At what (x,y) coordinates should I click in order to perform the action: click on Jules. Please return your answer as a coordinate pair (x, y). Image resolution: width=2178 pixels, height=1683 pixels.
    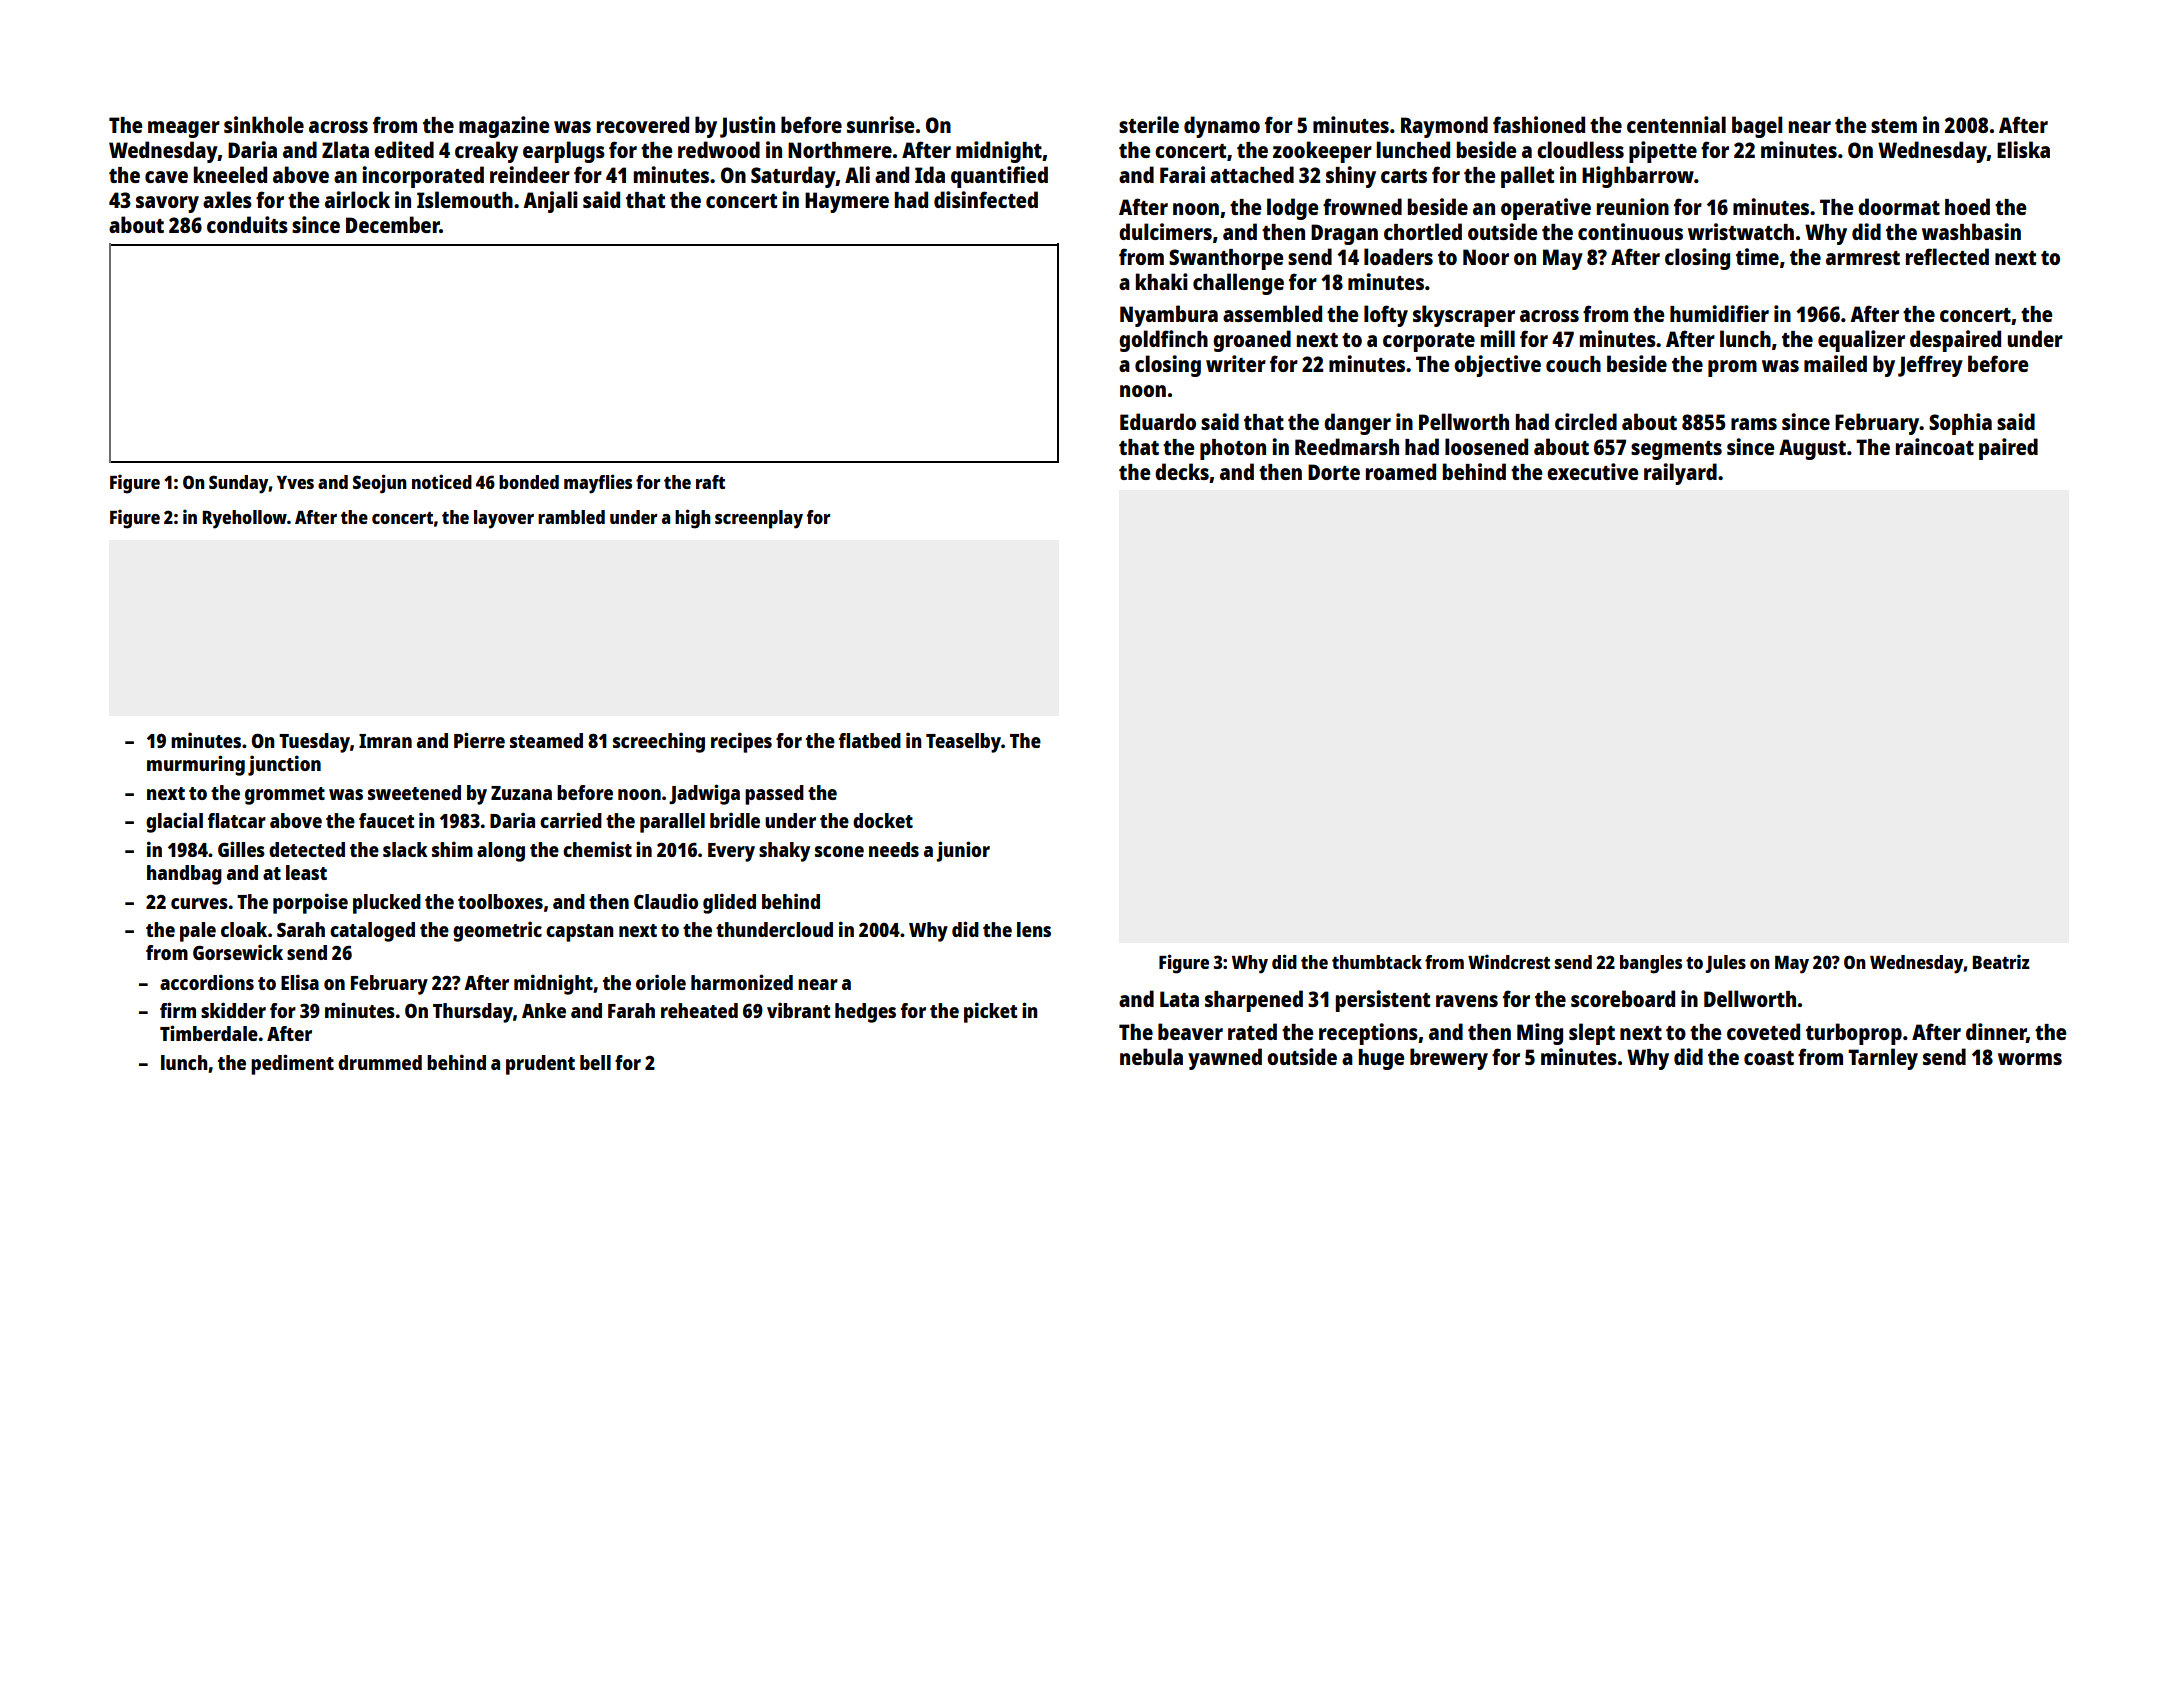
    Looking at the image, I should click on (1725, 964).
